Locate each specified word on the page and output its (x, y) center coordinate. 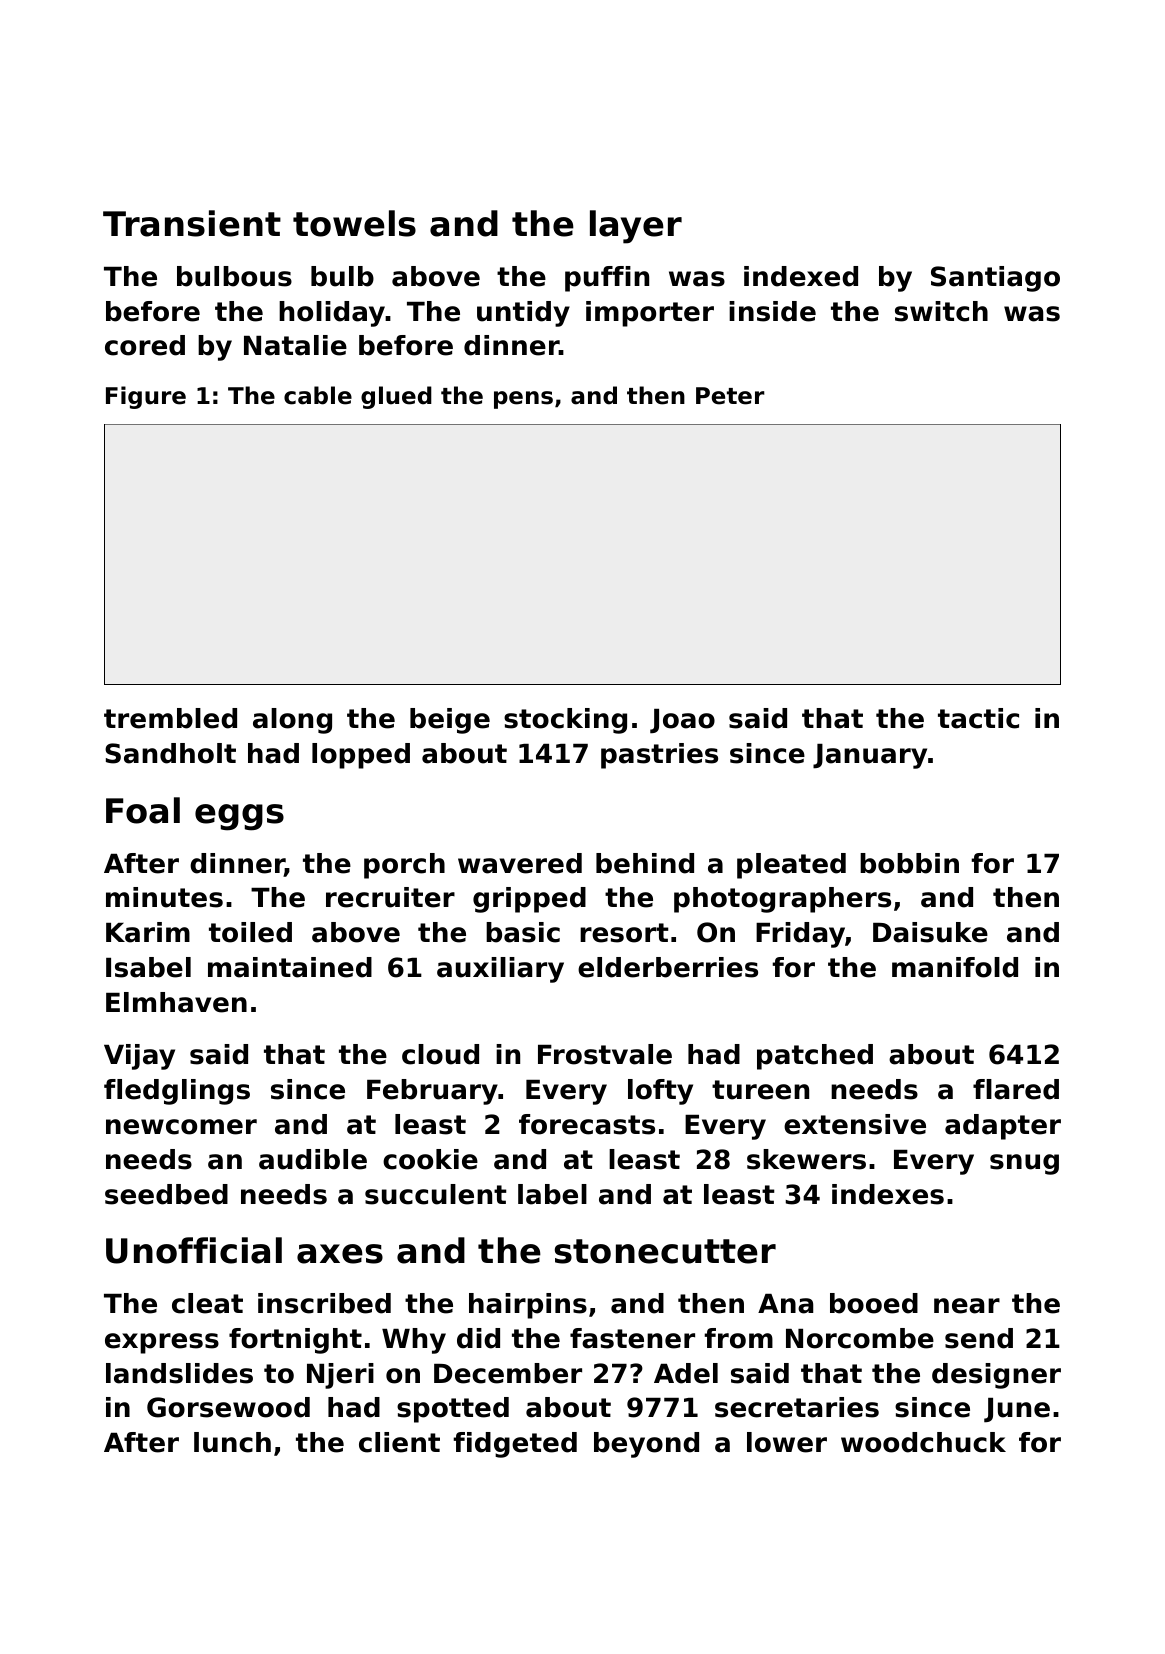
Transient (192, 223)
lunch (232, 1442)
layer (636, 227)
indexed (801, 276)
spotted (453, 1410)
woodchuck (923, 1442)
